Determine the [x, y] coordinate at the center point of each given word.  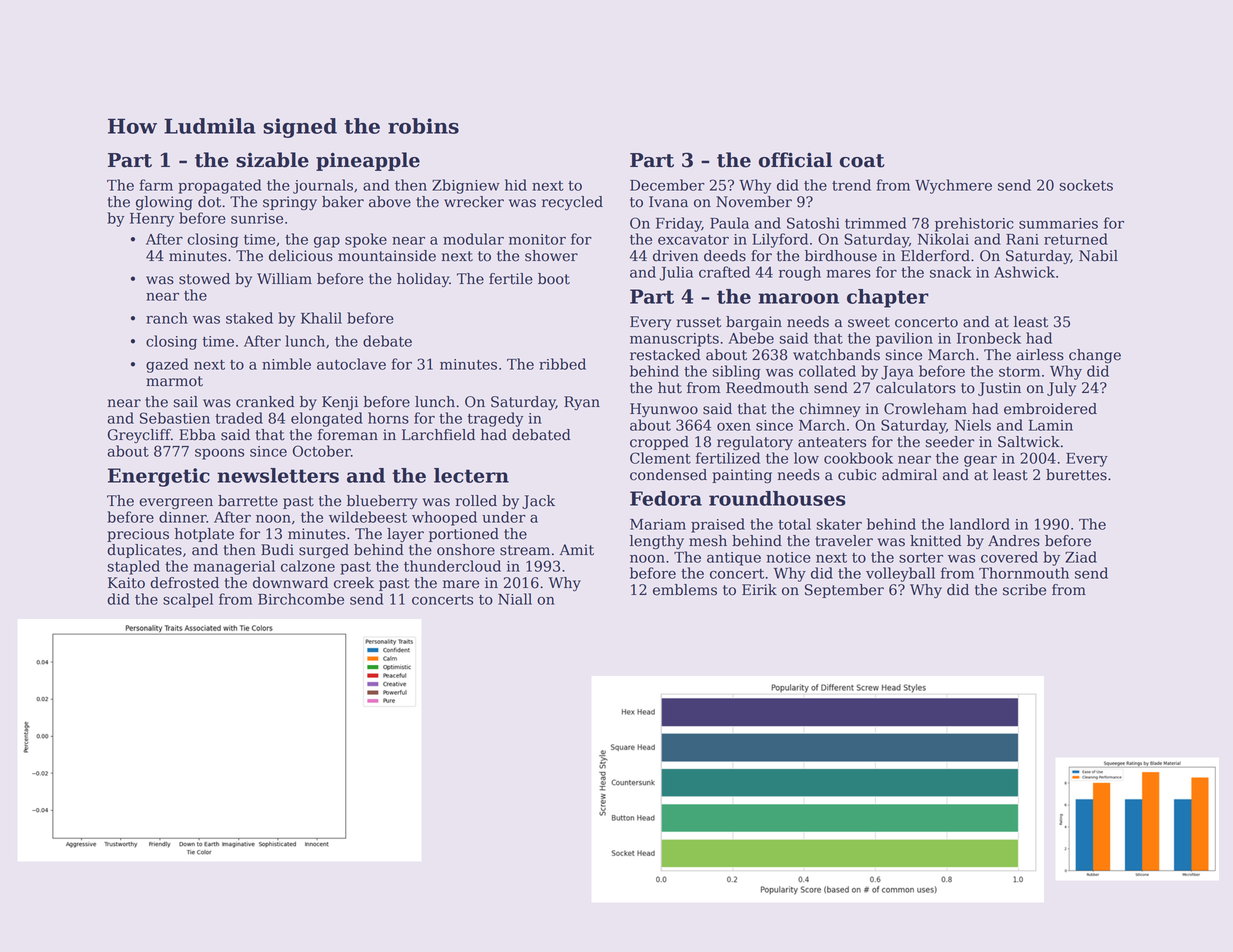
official [795, 160]
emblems [685, 590]
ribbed [562, 364]
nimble [286, 364]
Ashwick [1024, 272]
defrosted [184, 583]
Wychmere [953, 186]
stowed [204, 279]
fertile [511, 279]
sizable [272, 160]
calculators [916, 388]
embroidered [1050, 409]
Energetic [159, 477]
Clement [660, 458]
